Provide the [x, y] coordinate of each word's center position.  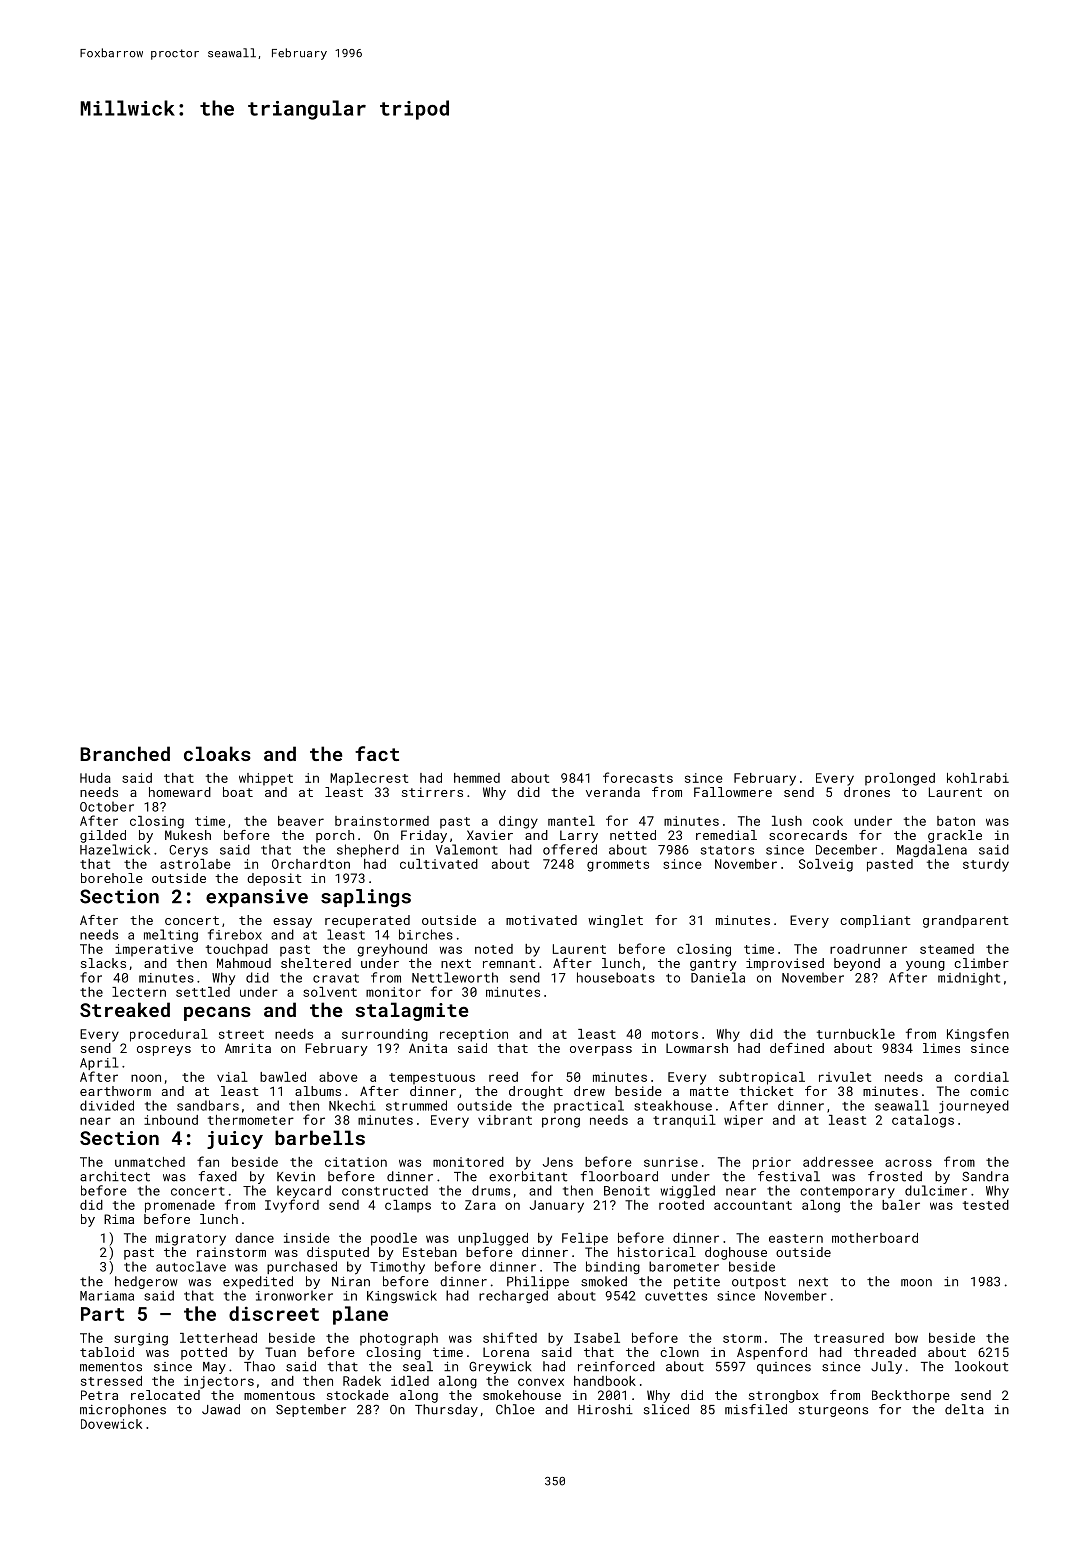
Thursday [446, 1410]
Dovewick [111, 1424]
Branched [125, 753]
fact [377, 753]
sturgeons [833, 1411]
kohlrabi [978, 778]
